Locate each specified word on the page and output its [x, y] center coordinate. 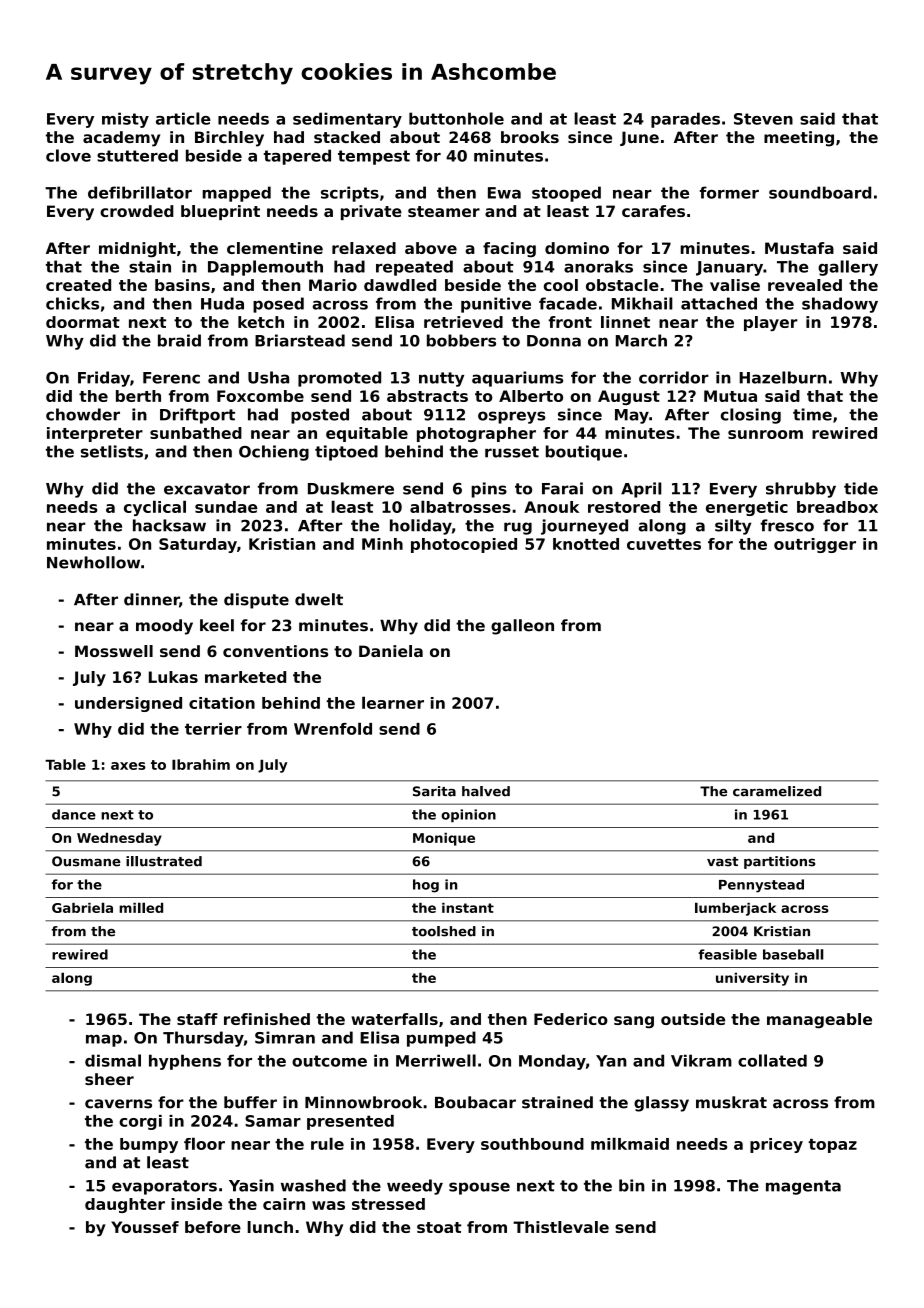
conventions [275, 651]
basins [182, 285]
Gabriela [82, 907]
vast [722, 862]
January [729, 268]
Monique [444, 839]
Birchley [229, 139]
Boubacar [475, 1102]
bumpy [149, 1145]
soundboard [820, 192]
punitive [496, 305]
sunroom [765, 434]
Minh [382, 544]
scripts [350, 194]
